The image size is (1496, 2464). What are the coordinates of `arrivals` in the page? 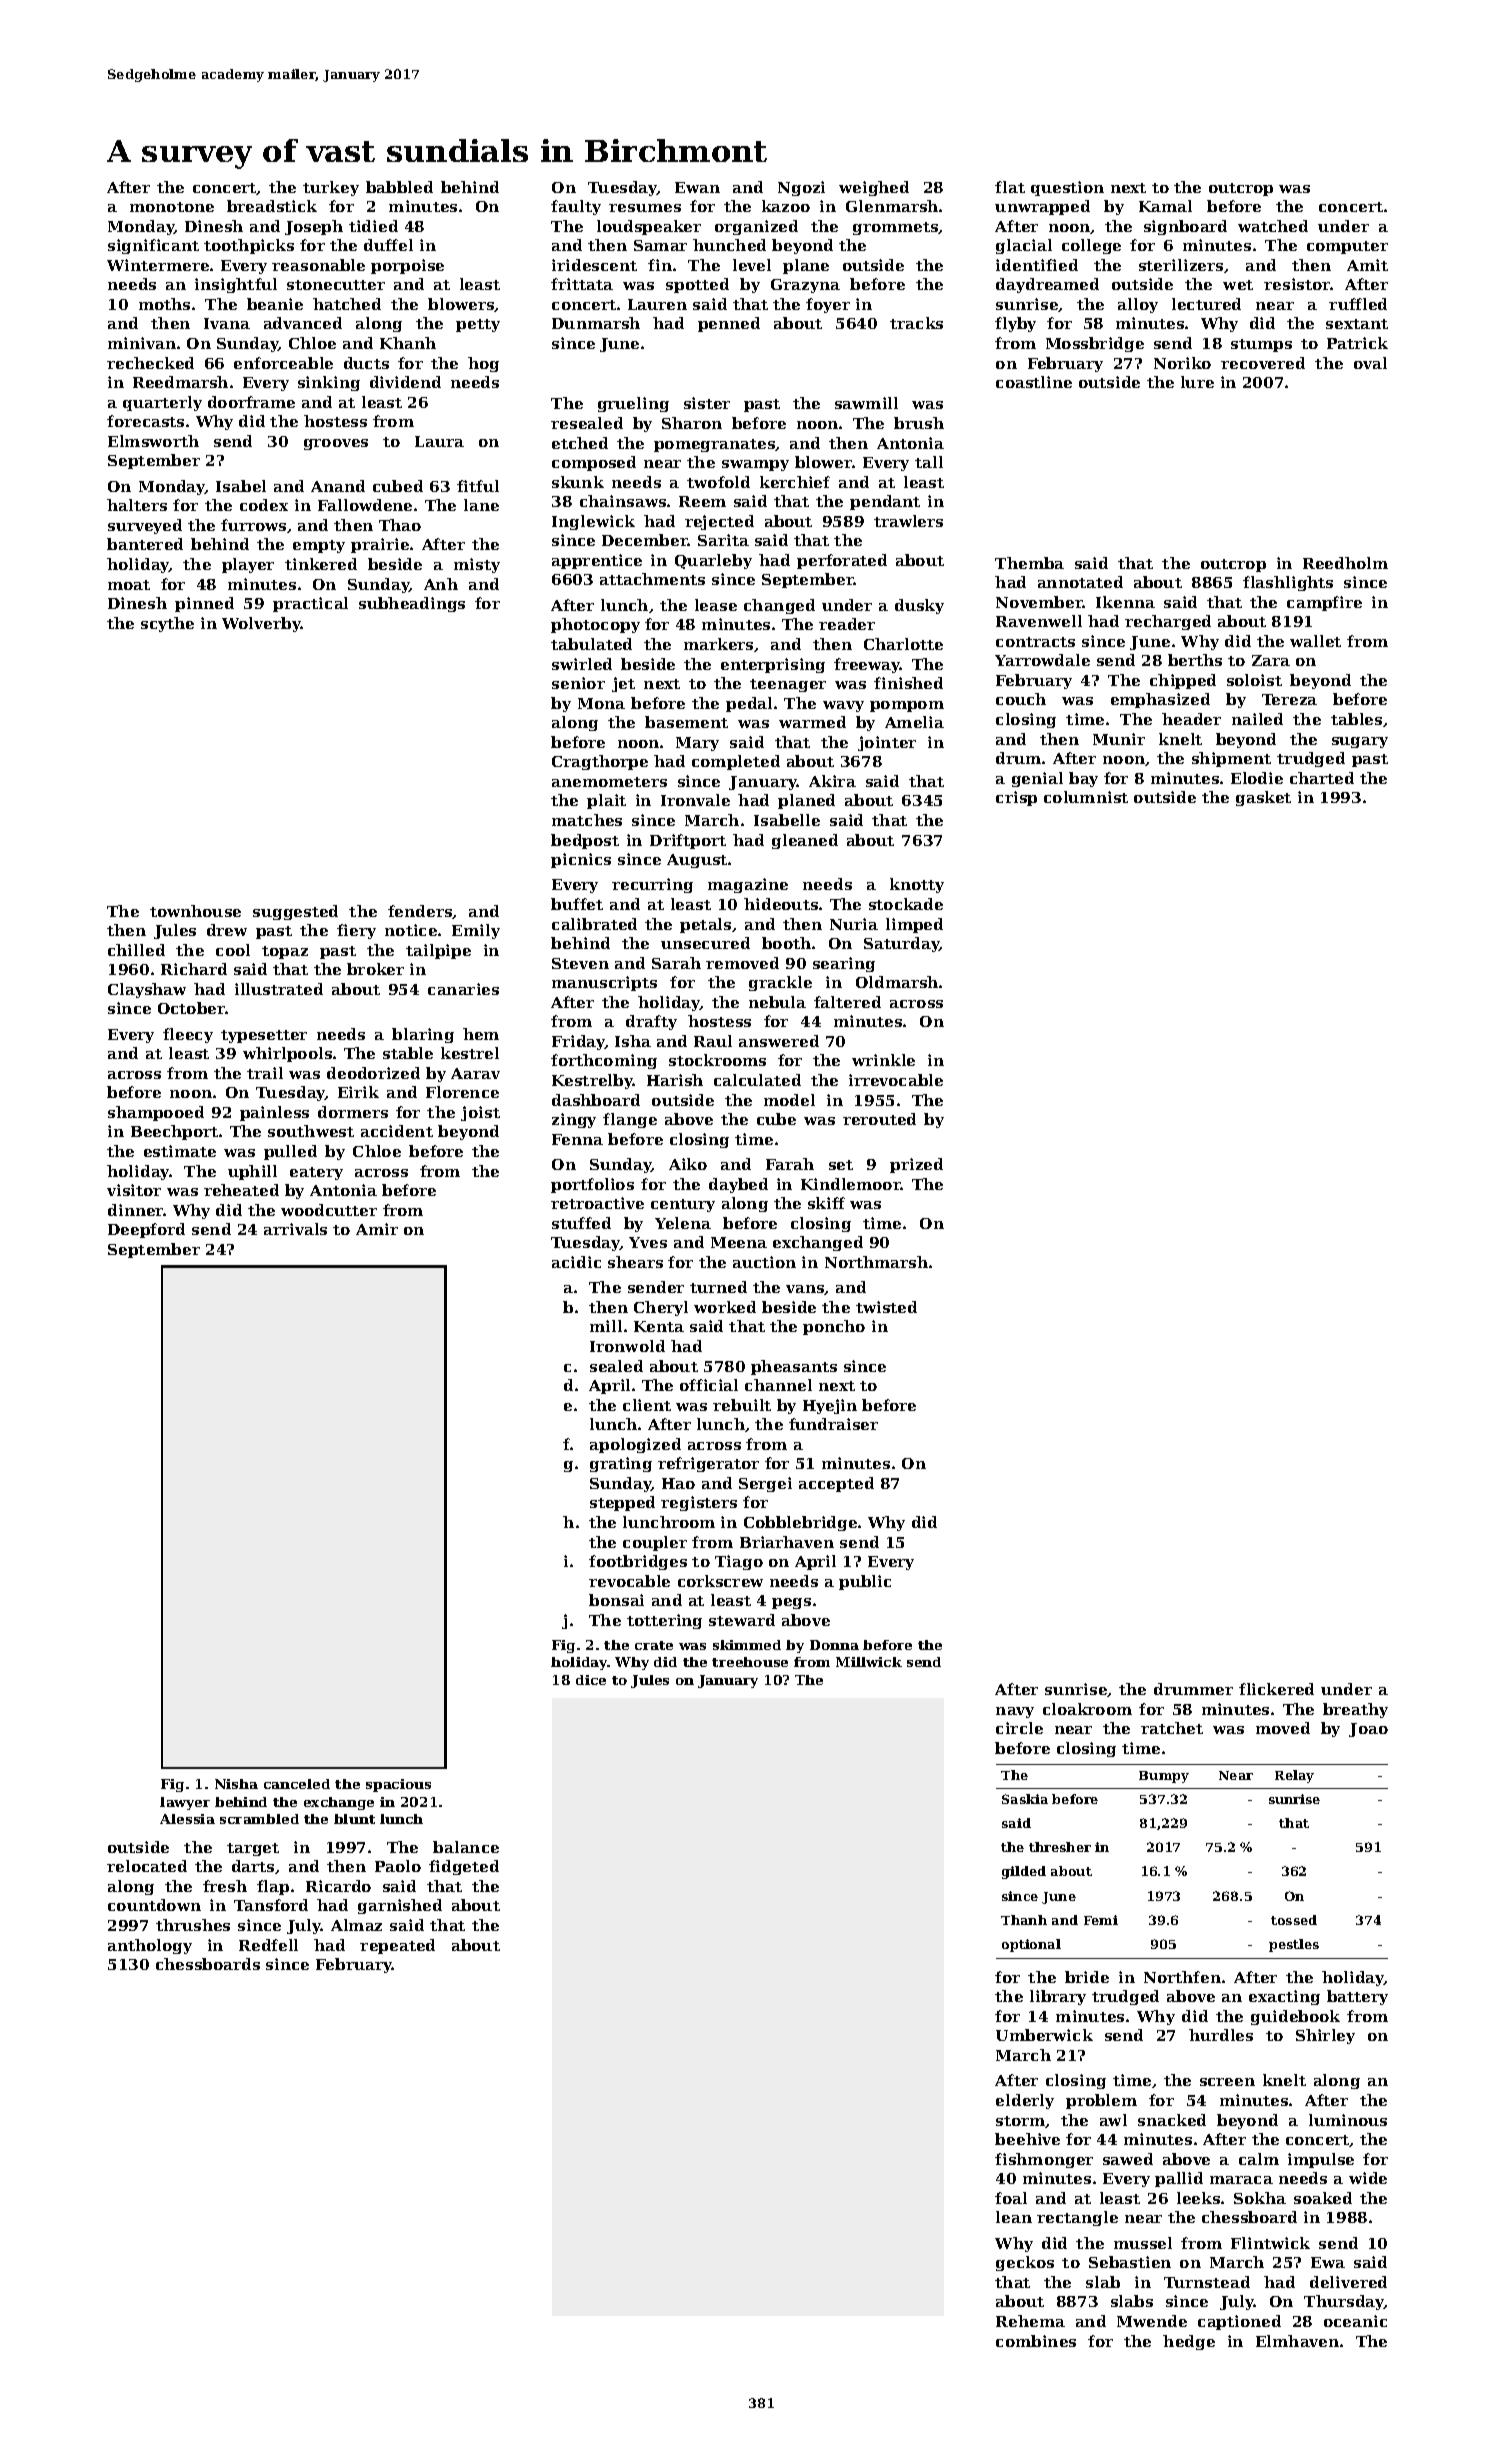 It's located at (295, 1229).
